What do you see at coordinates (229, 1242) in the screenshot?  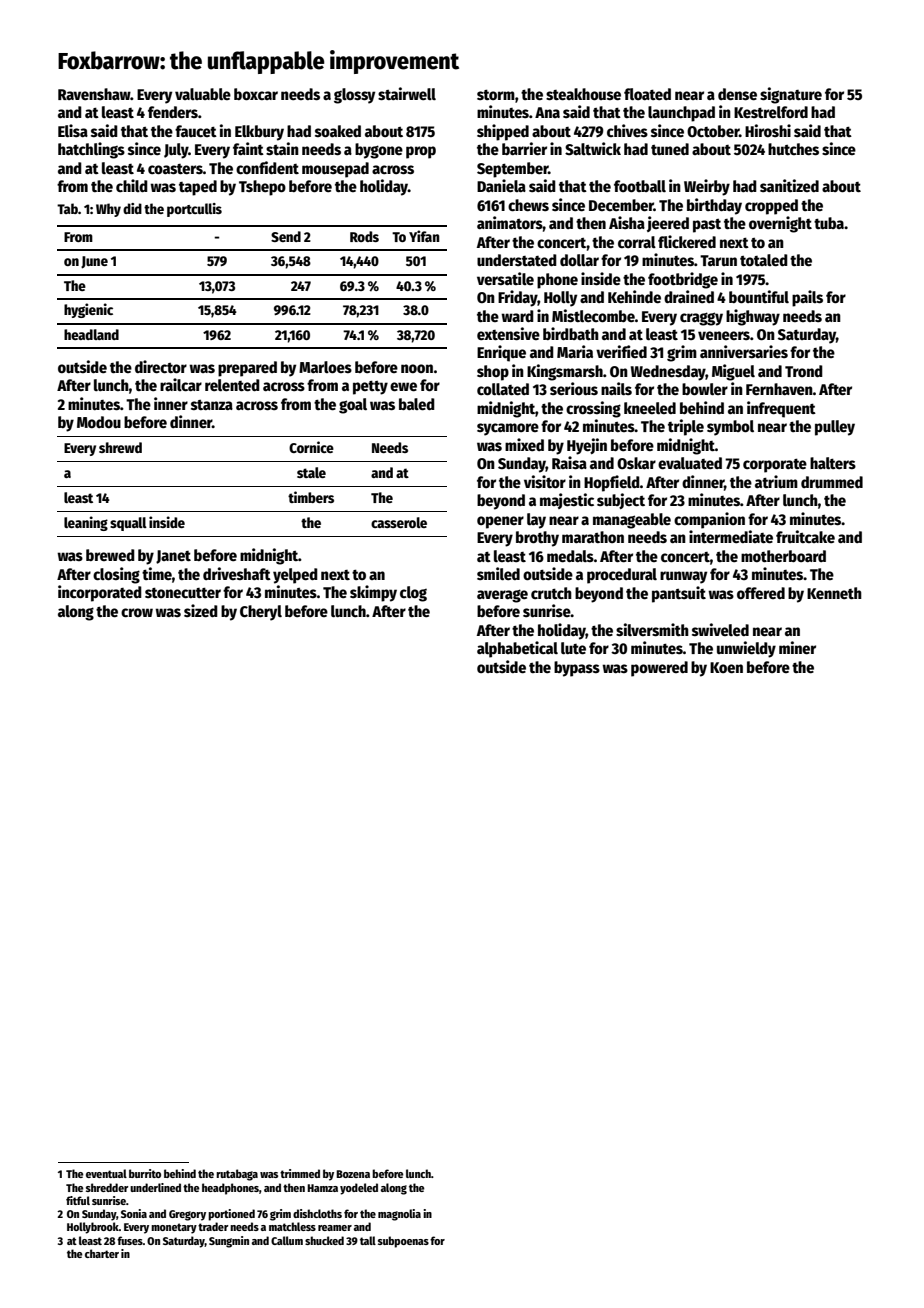 I see `Sungmin` at bounding box center [229, 1242].
